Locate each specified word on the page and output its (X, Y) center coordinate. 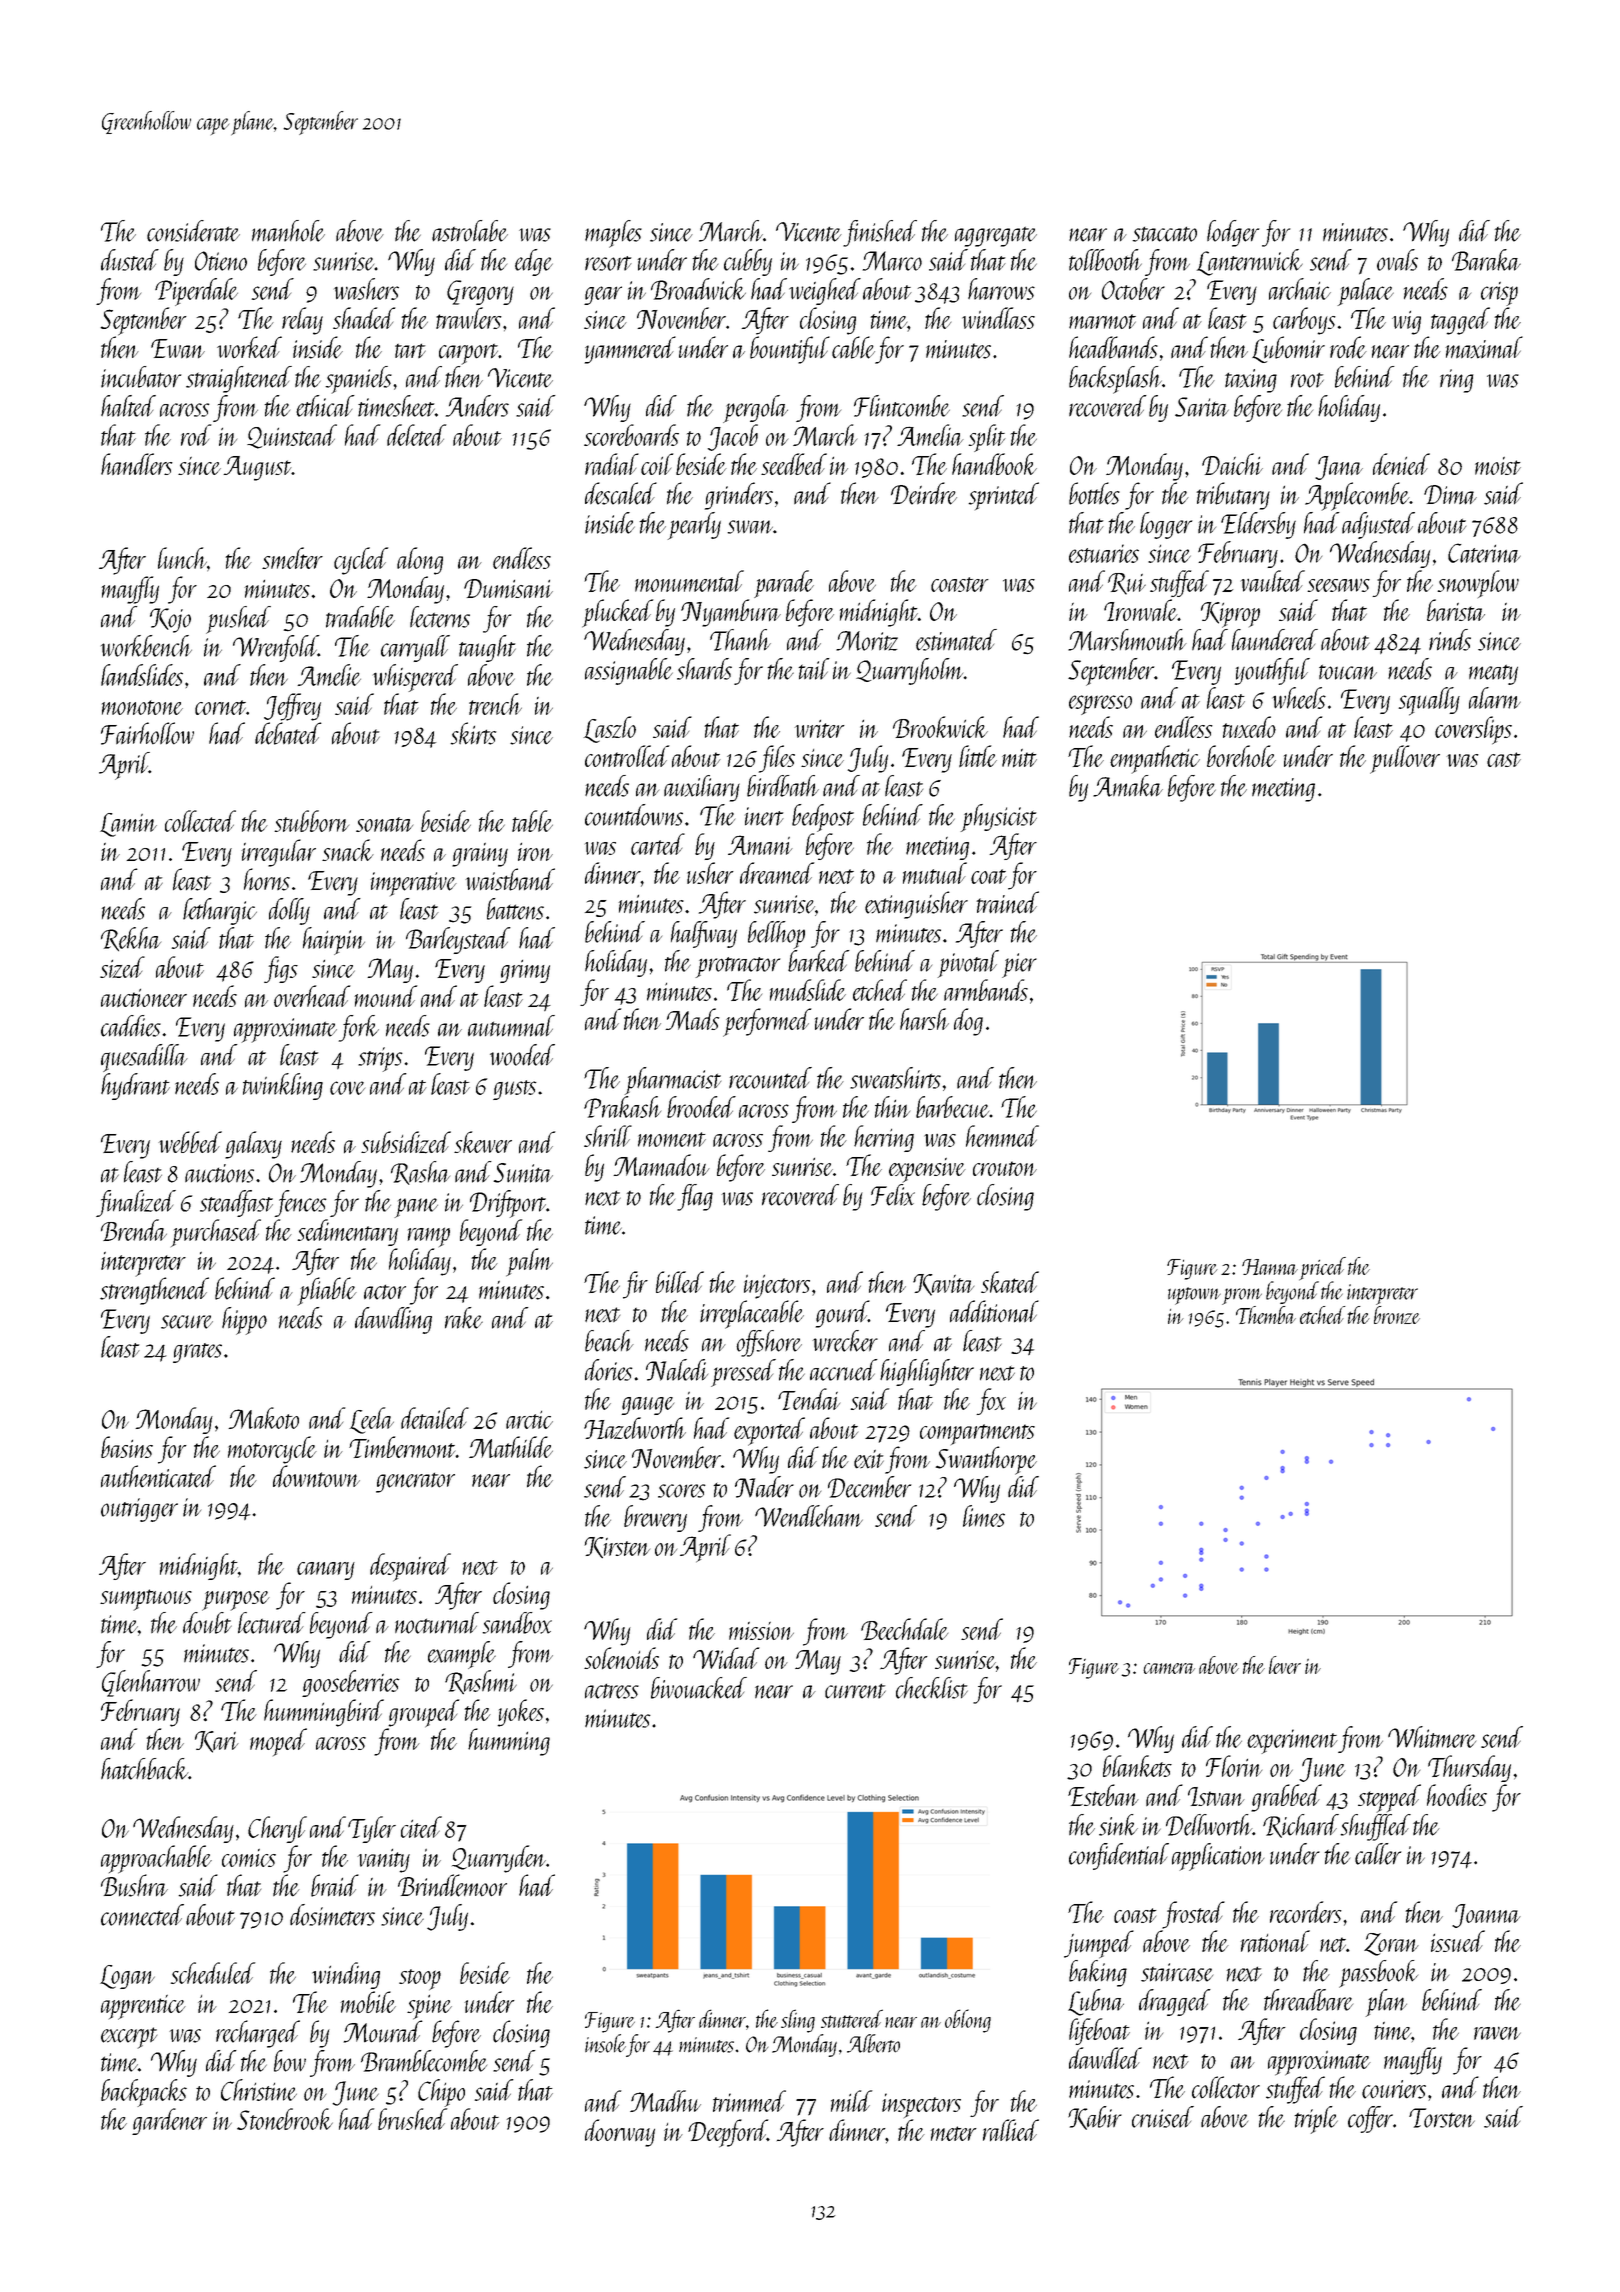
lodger (1233, 233)
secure (187, 1322)
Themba (1266, 1315)
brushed (412, 2119)
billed (680, 1282)
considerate (193, 231)
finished (880, 233)
